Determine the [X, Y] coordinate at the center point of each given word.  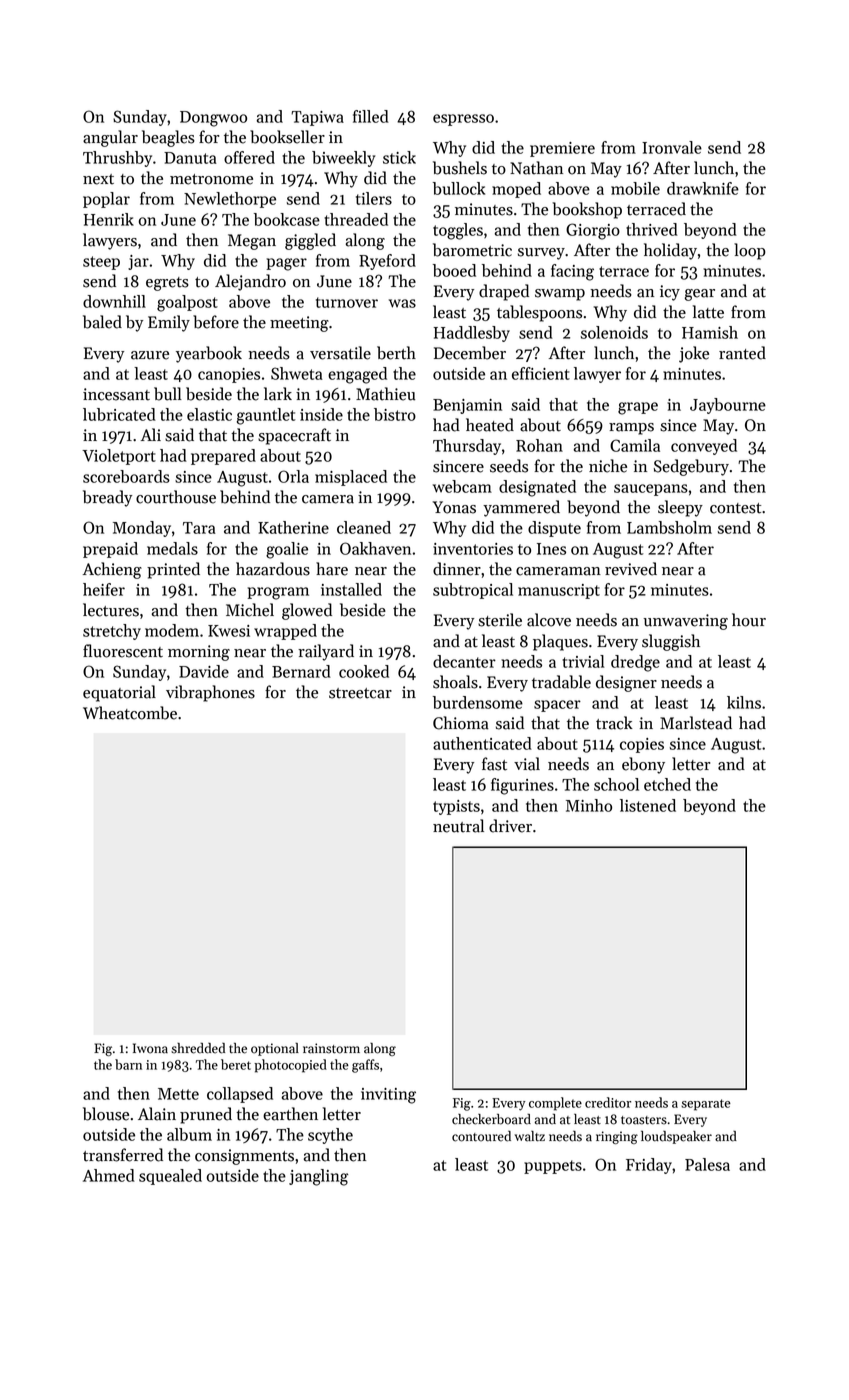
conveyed [704, 447]
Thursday [467, 447]
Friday [649, 1166]
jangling [318, 1177]
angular [110, 138]
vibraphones [210, 693]
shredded [198, 1048]
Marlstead [696, 723]
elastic [209, 414]
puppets [553, 1167]
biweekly [343, 159]
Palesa [707, 1164]
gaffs [365, 1066]
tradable [561, 682]
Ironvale [672, 147]
